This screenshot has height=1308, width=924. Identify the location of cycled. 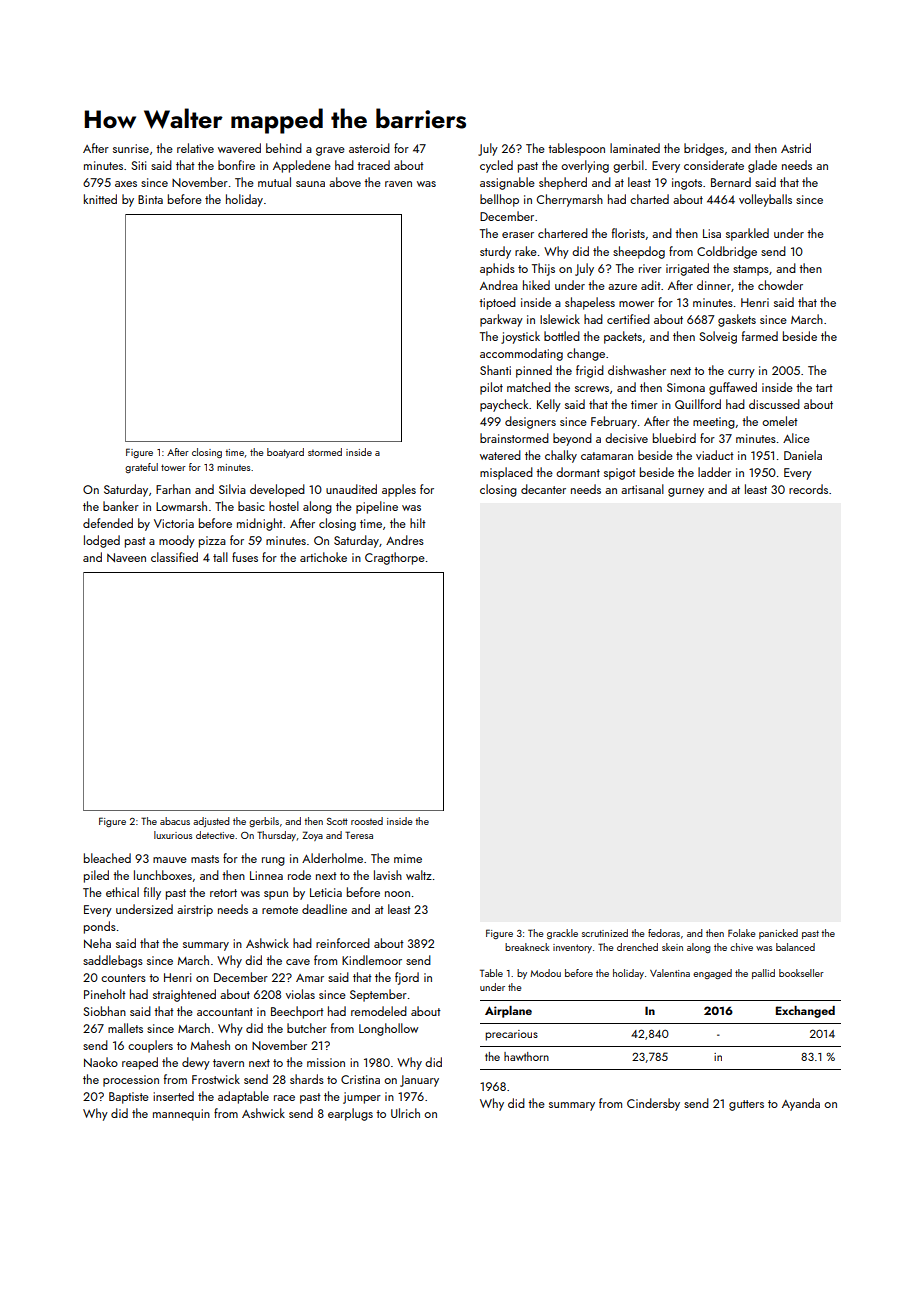
(496, 166).
